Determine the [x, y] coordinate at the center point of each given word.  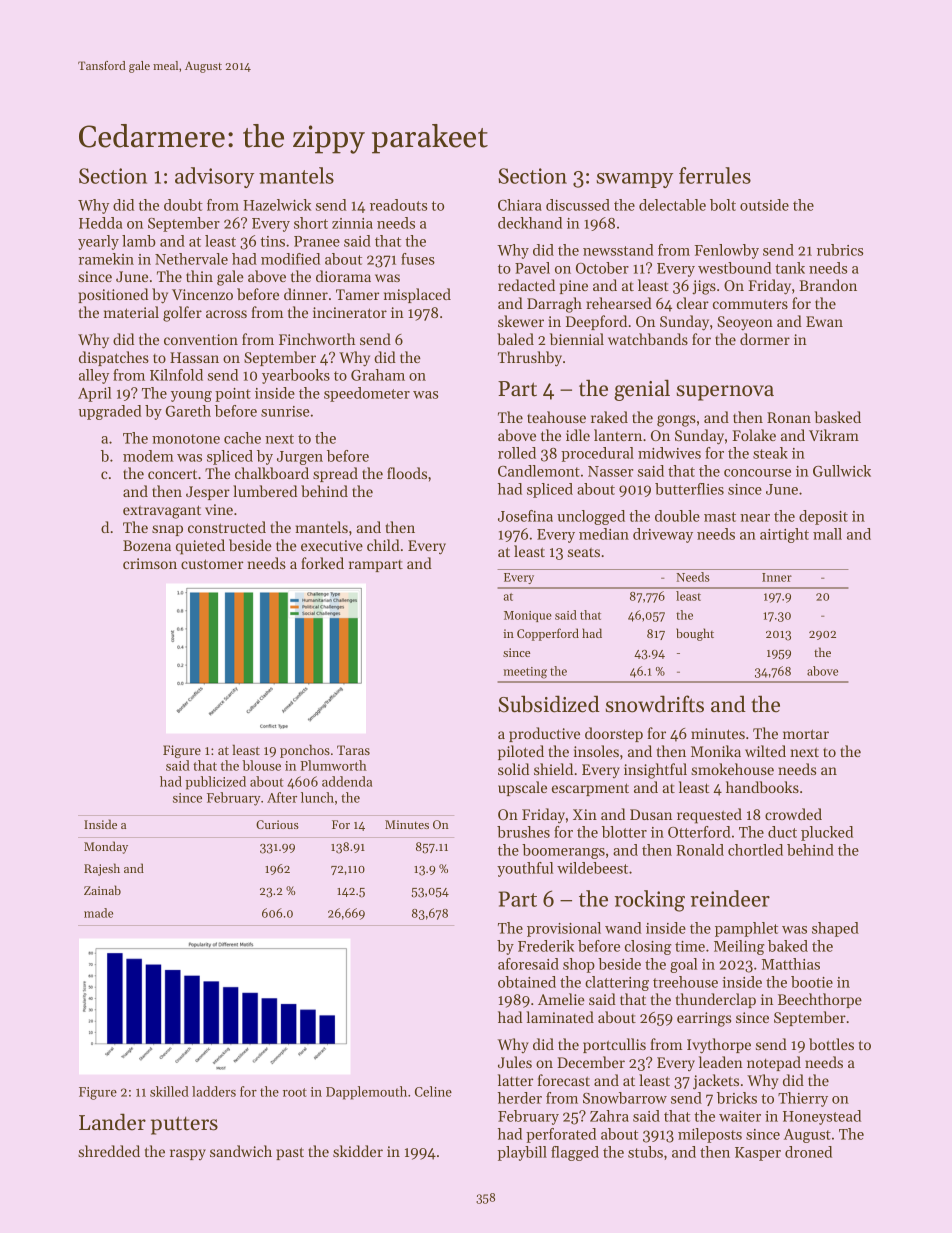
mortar [806, 734]
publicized [215, 783]
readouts [398, 205]
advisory [214, 177]
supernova [725, 393]
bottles [831, 1044]
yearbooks [296, 376]
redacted [526, 285]
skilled [169, 1091]
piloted [521, 752]
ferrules [715, 175]
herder [520, 1098]
